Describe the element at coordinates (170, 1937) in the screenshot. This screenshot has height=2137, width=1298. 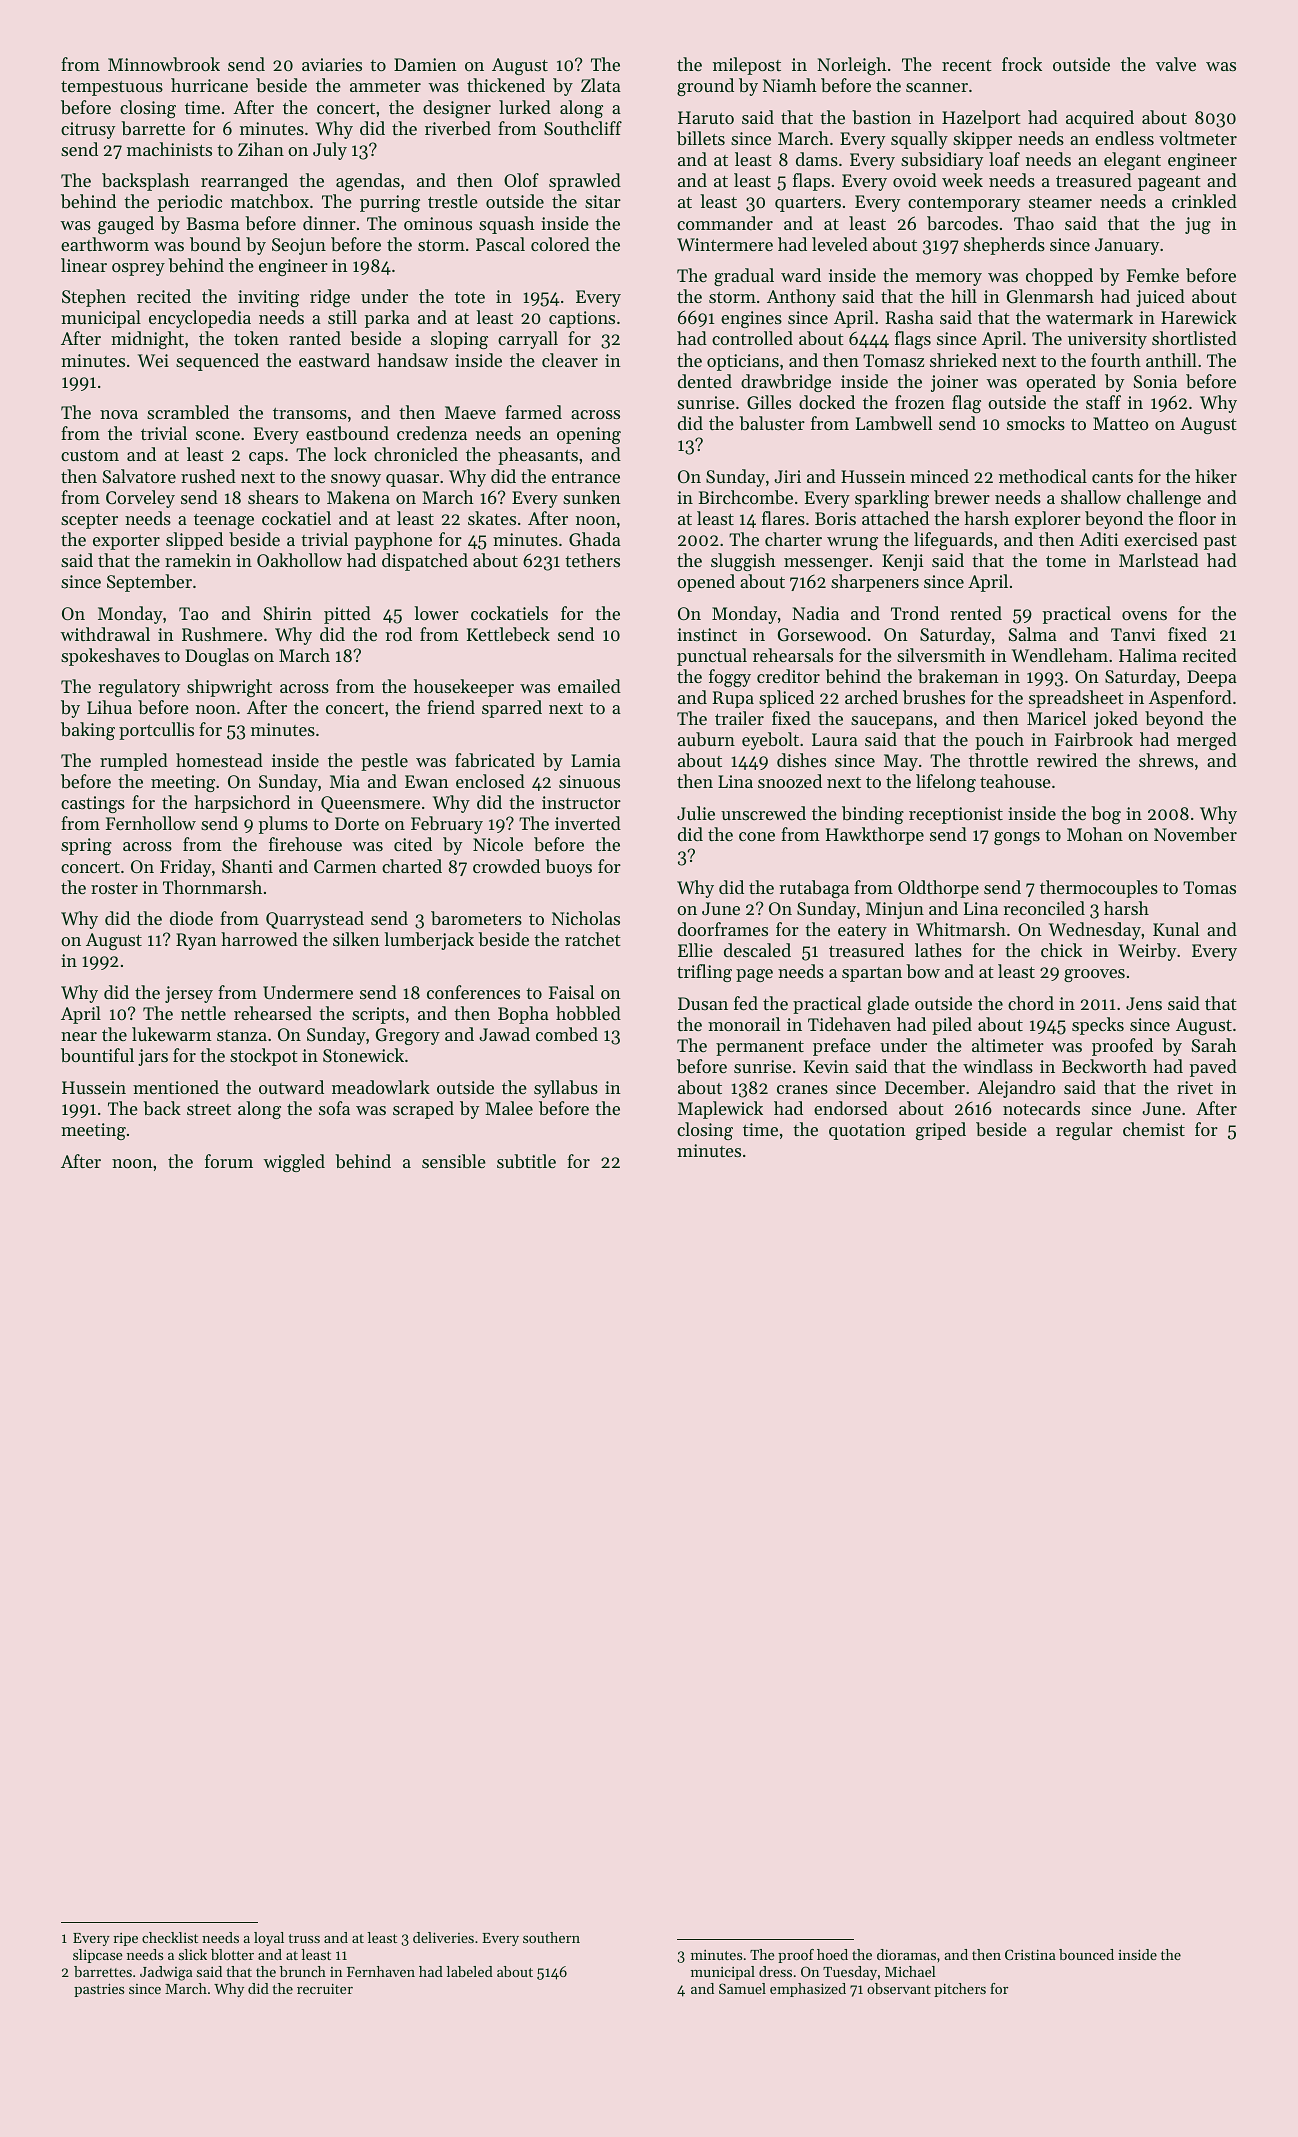
I see `checklist` at that location.
